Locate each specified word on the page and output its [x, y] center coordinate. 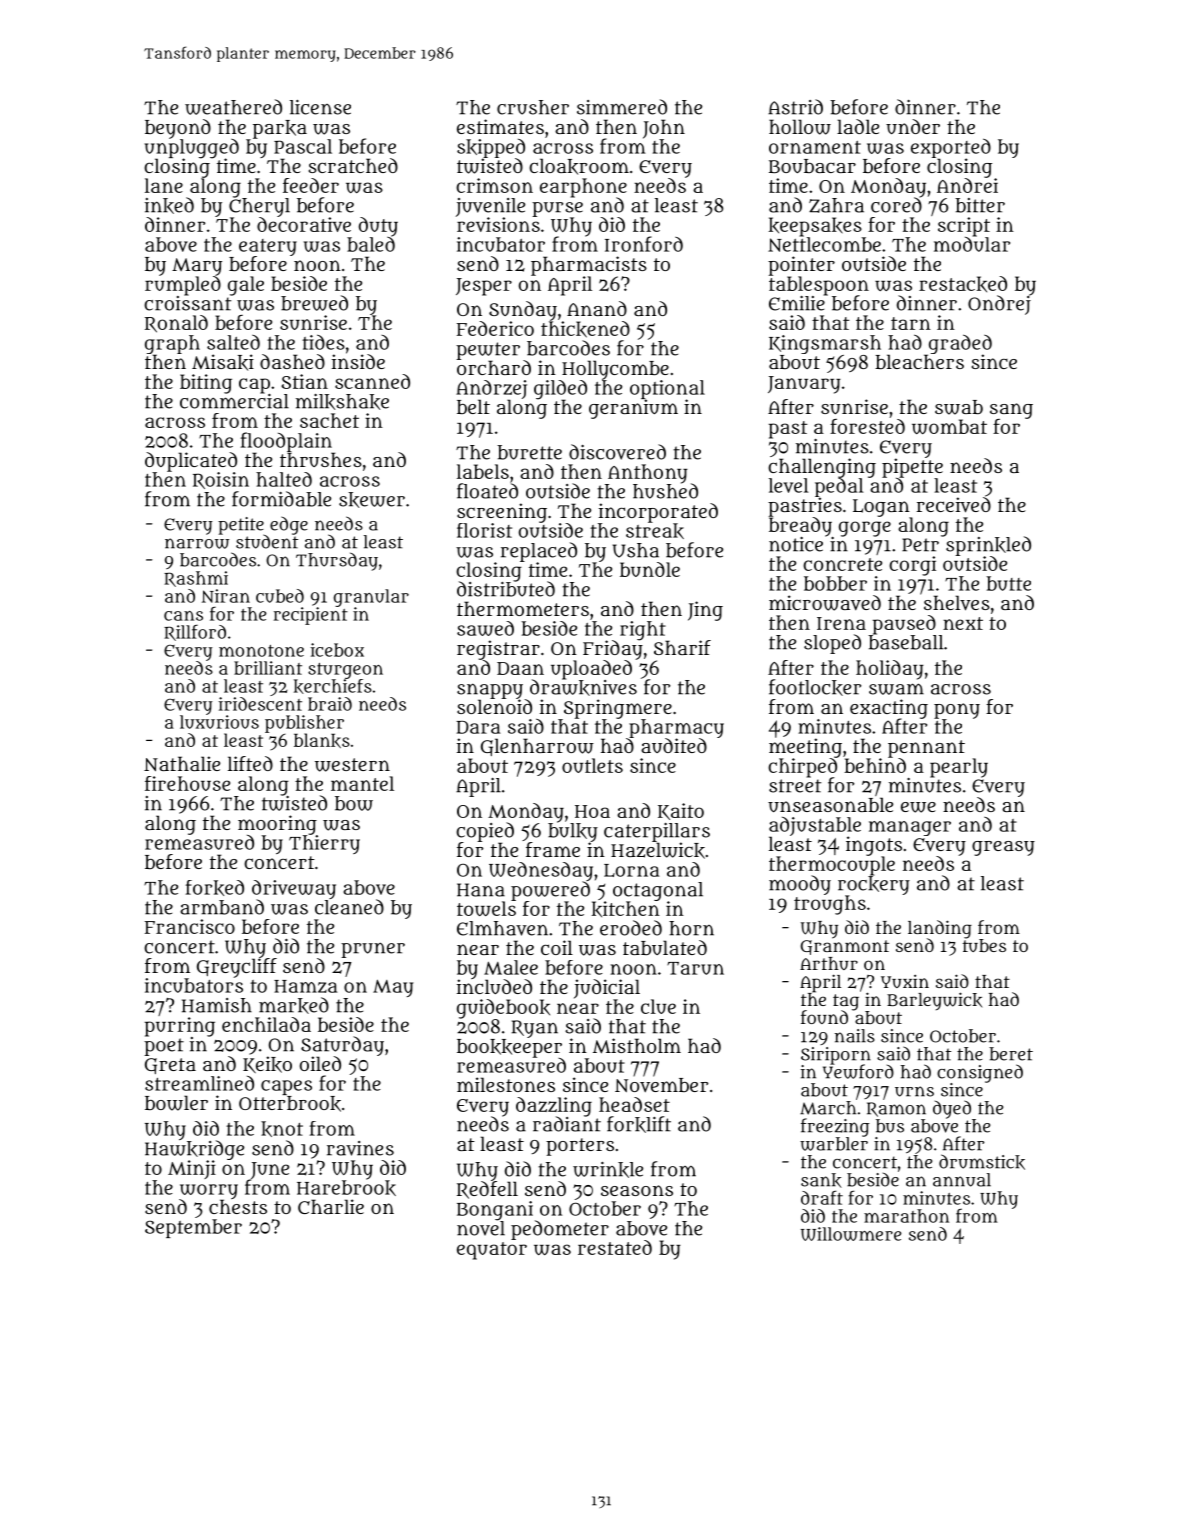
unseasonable [830, 804]
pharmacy [676, 728]
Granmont [845, 947]
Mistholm [637, 1046]
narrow [197, 543]
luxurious [219, 722]
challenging [822, 468]
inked [169, 205]
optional [667, 389]
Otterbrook [290, 1104]
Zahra [836, 205]
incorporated [658, 513]
